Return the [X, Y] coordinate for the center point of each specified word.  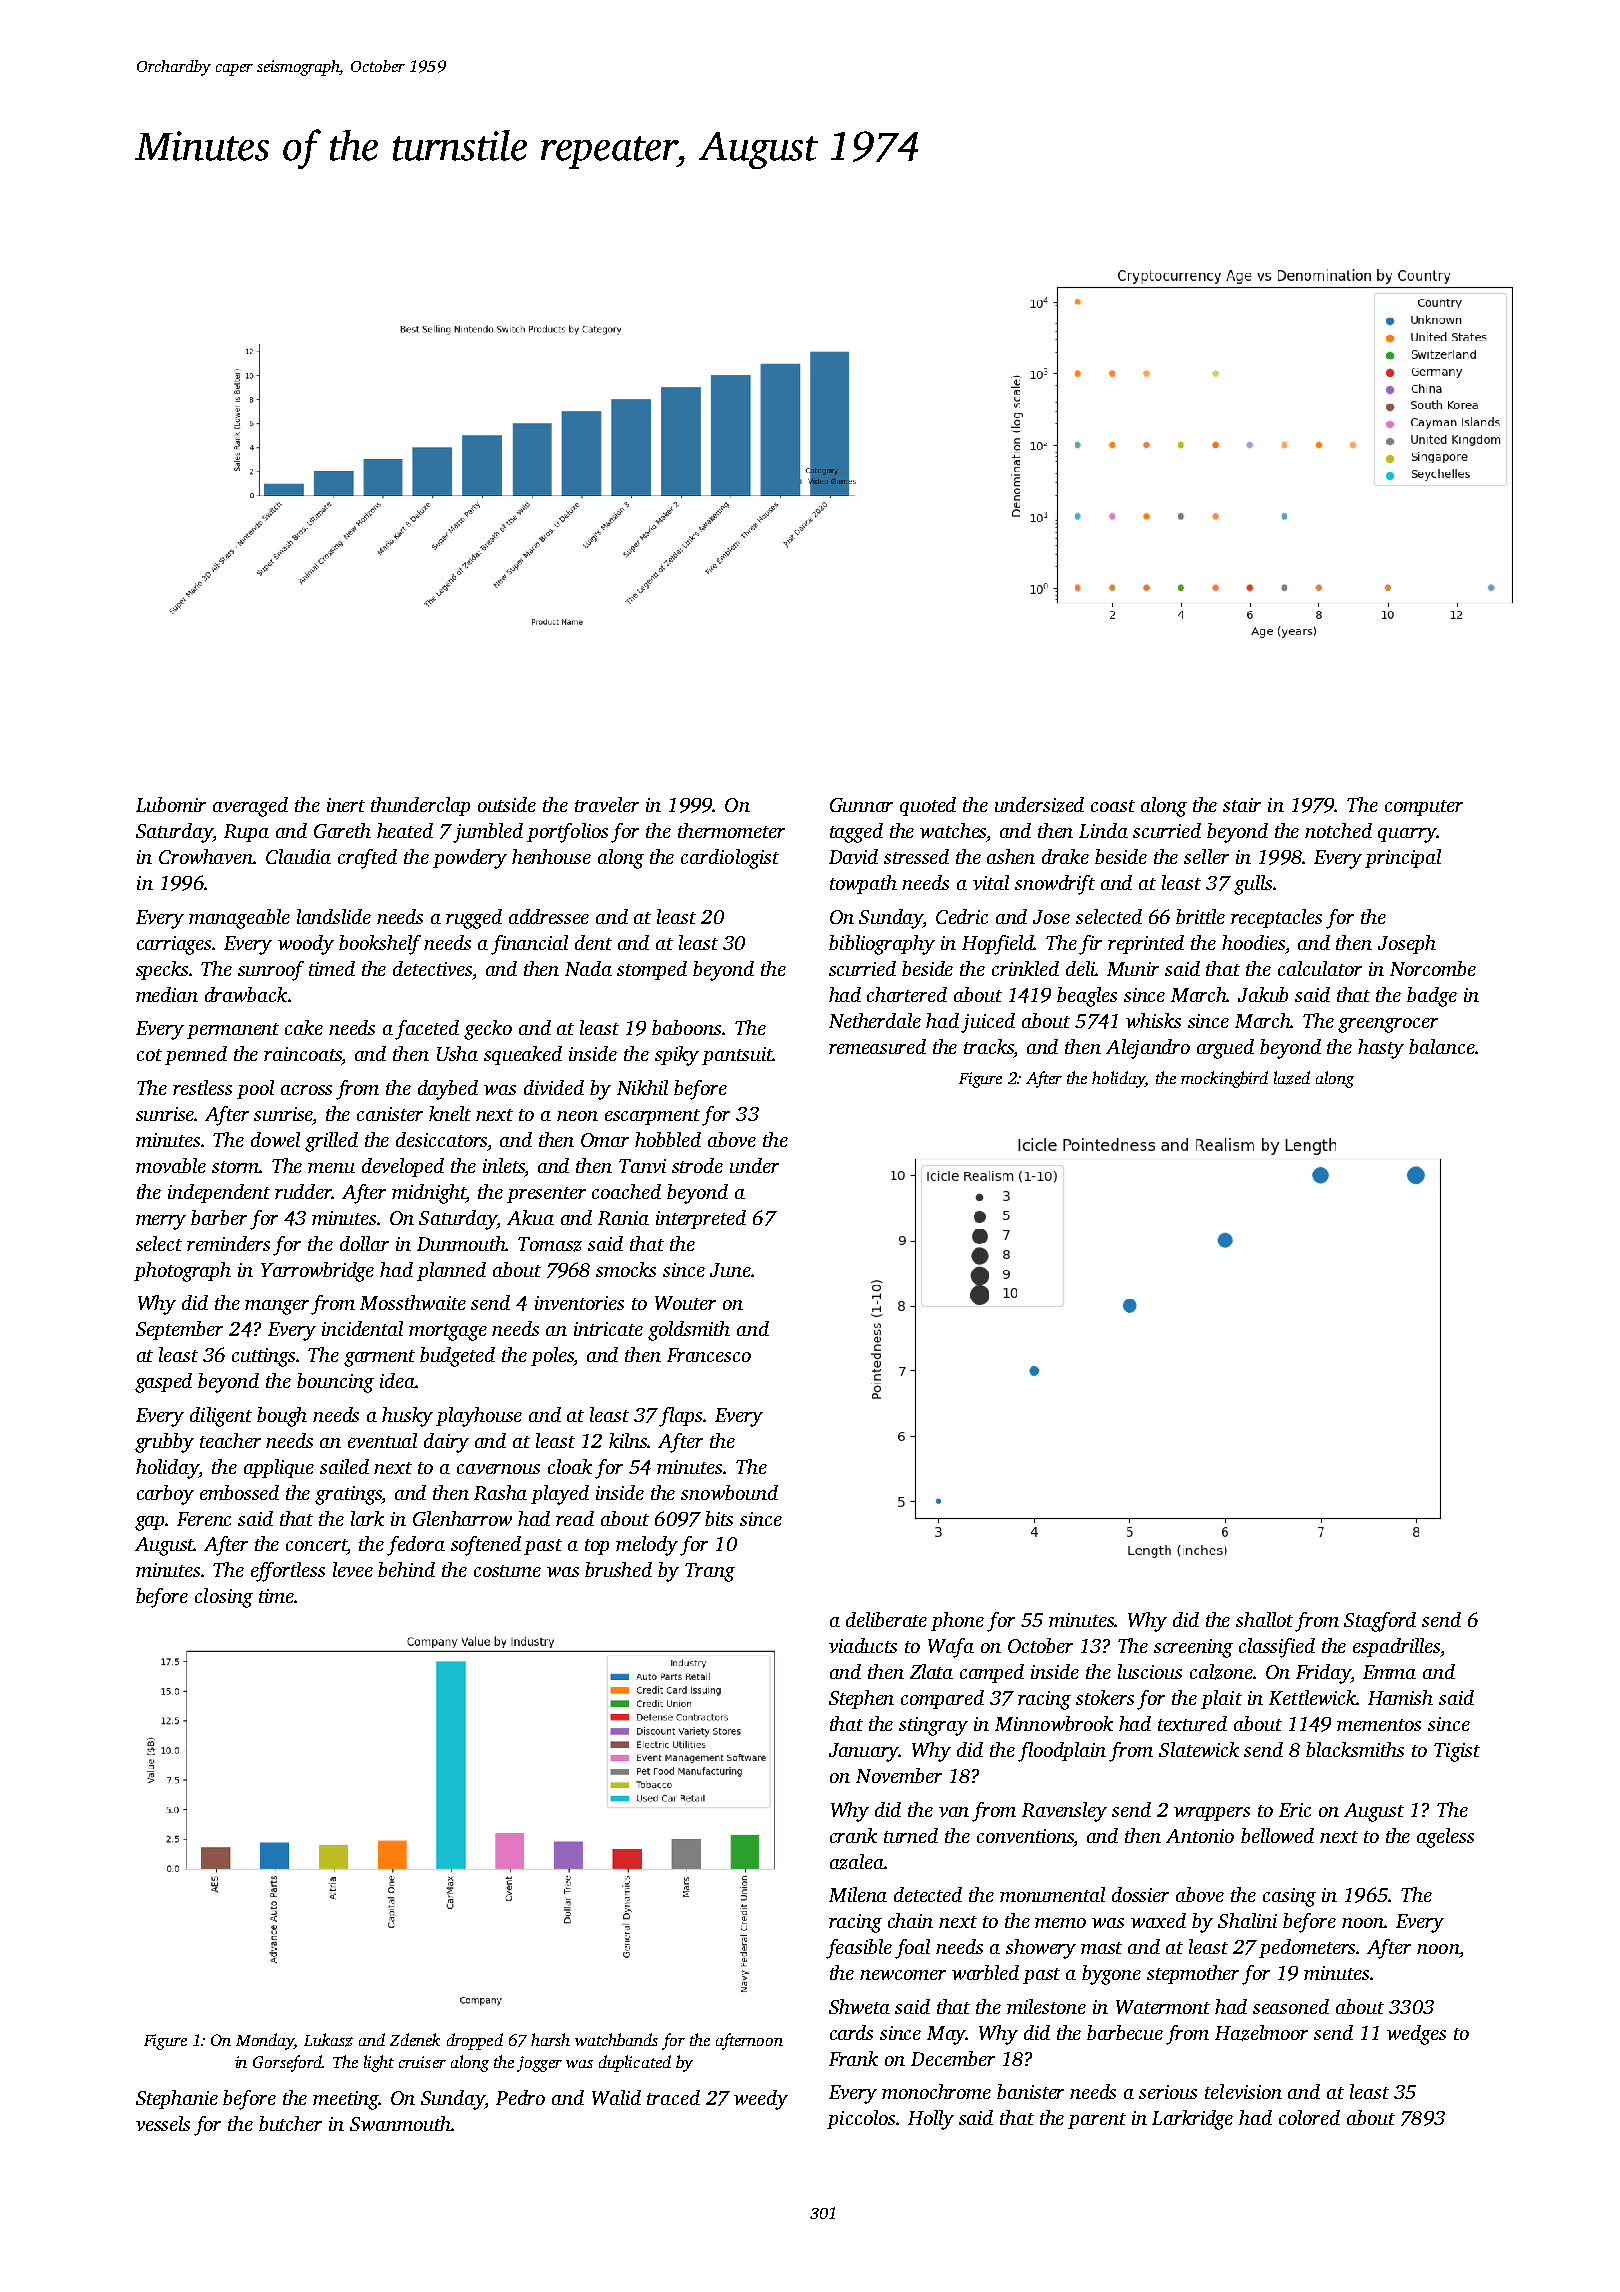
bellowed [1277, 1835]
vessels [163, 2123]
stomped [652, 970]
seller [1206, 856]
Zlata [931, 1671]
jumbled [488, 833]
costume [507, 1571]
